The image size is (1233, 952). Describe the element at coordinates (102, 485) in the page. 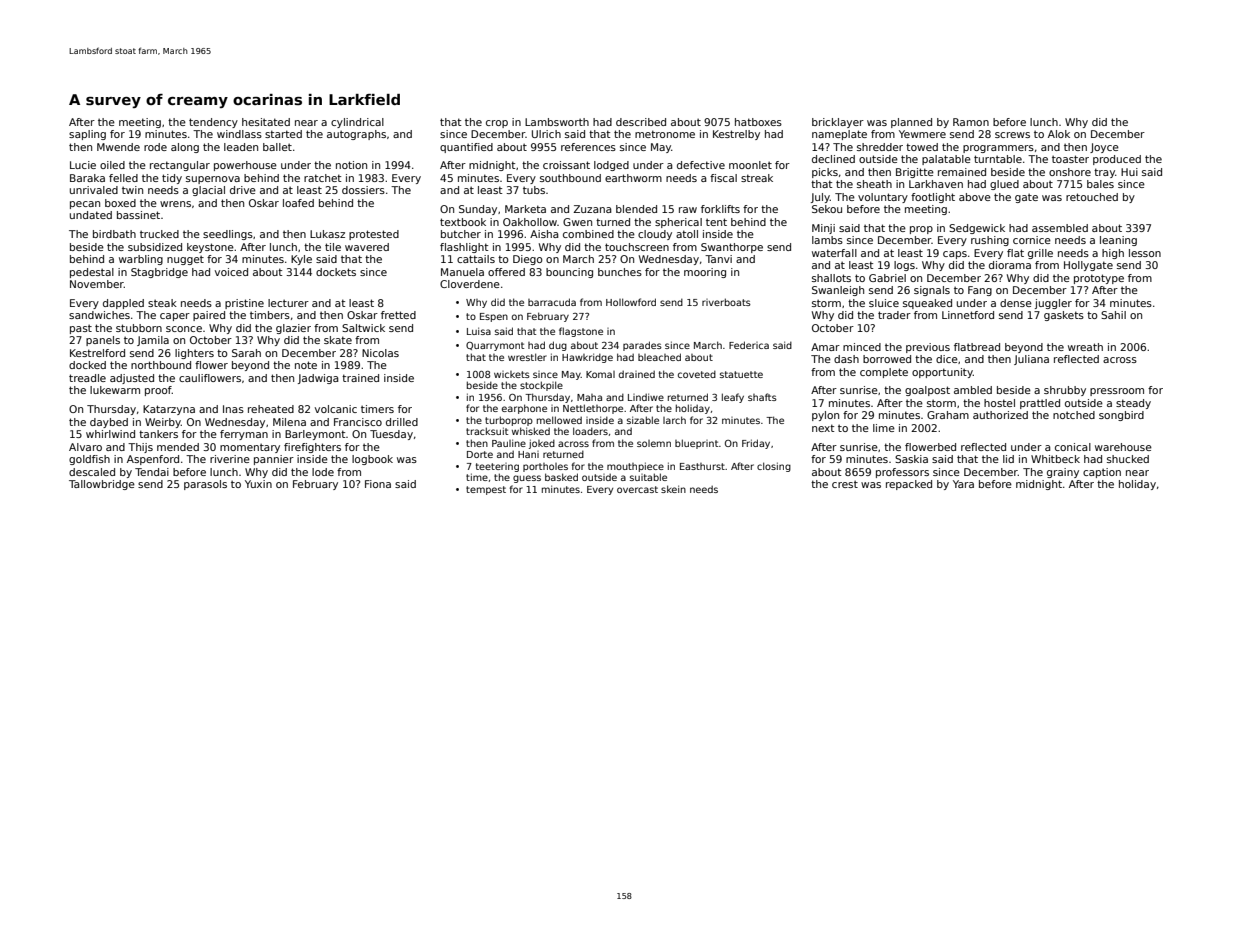

I see `Tallowbridge` at that location.
